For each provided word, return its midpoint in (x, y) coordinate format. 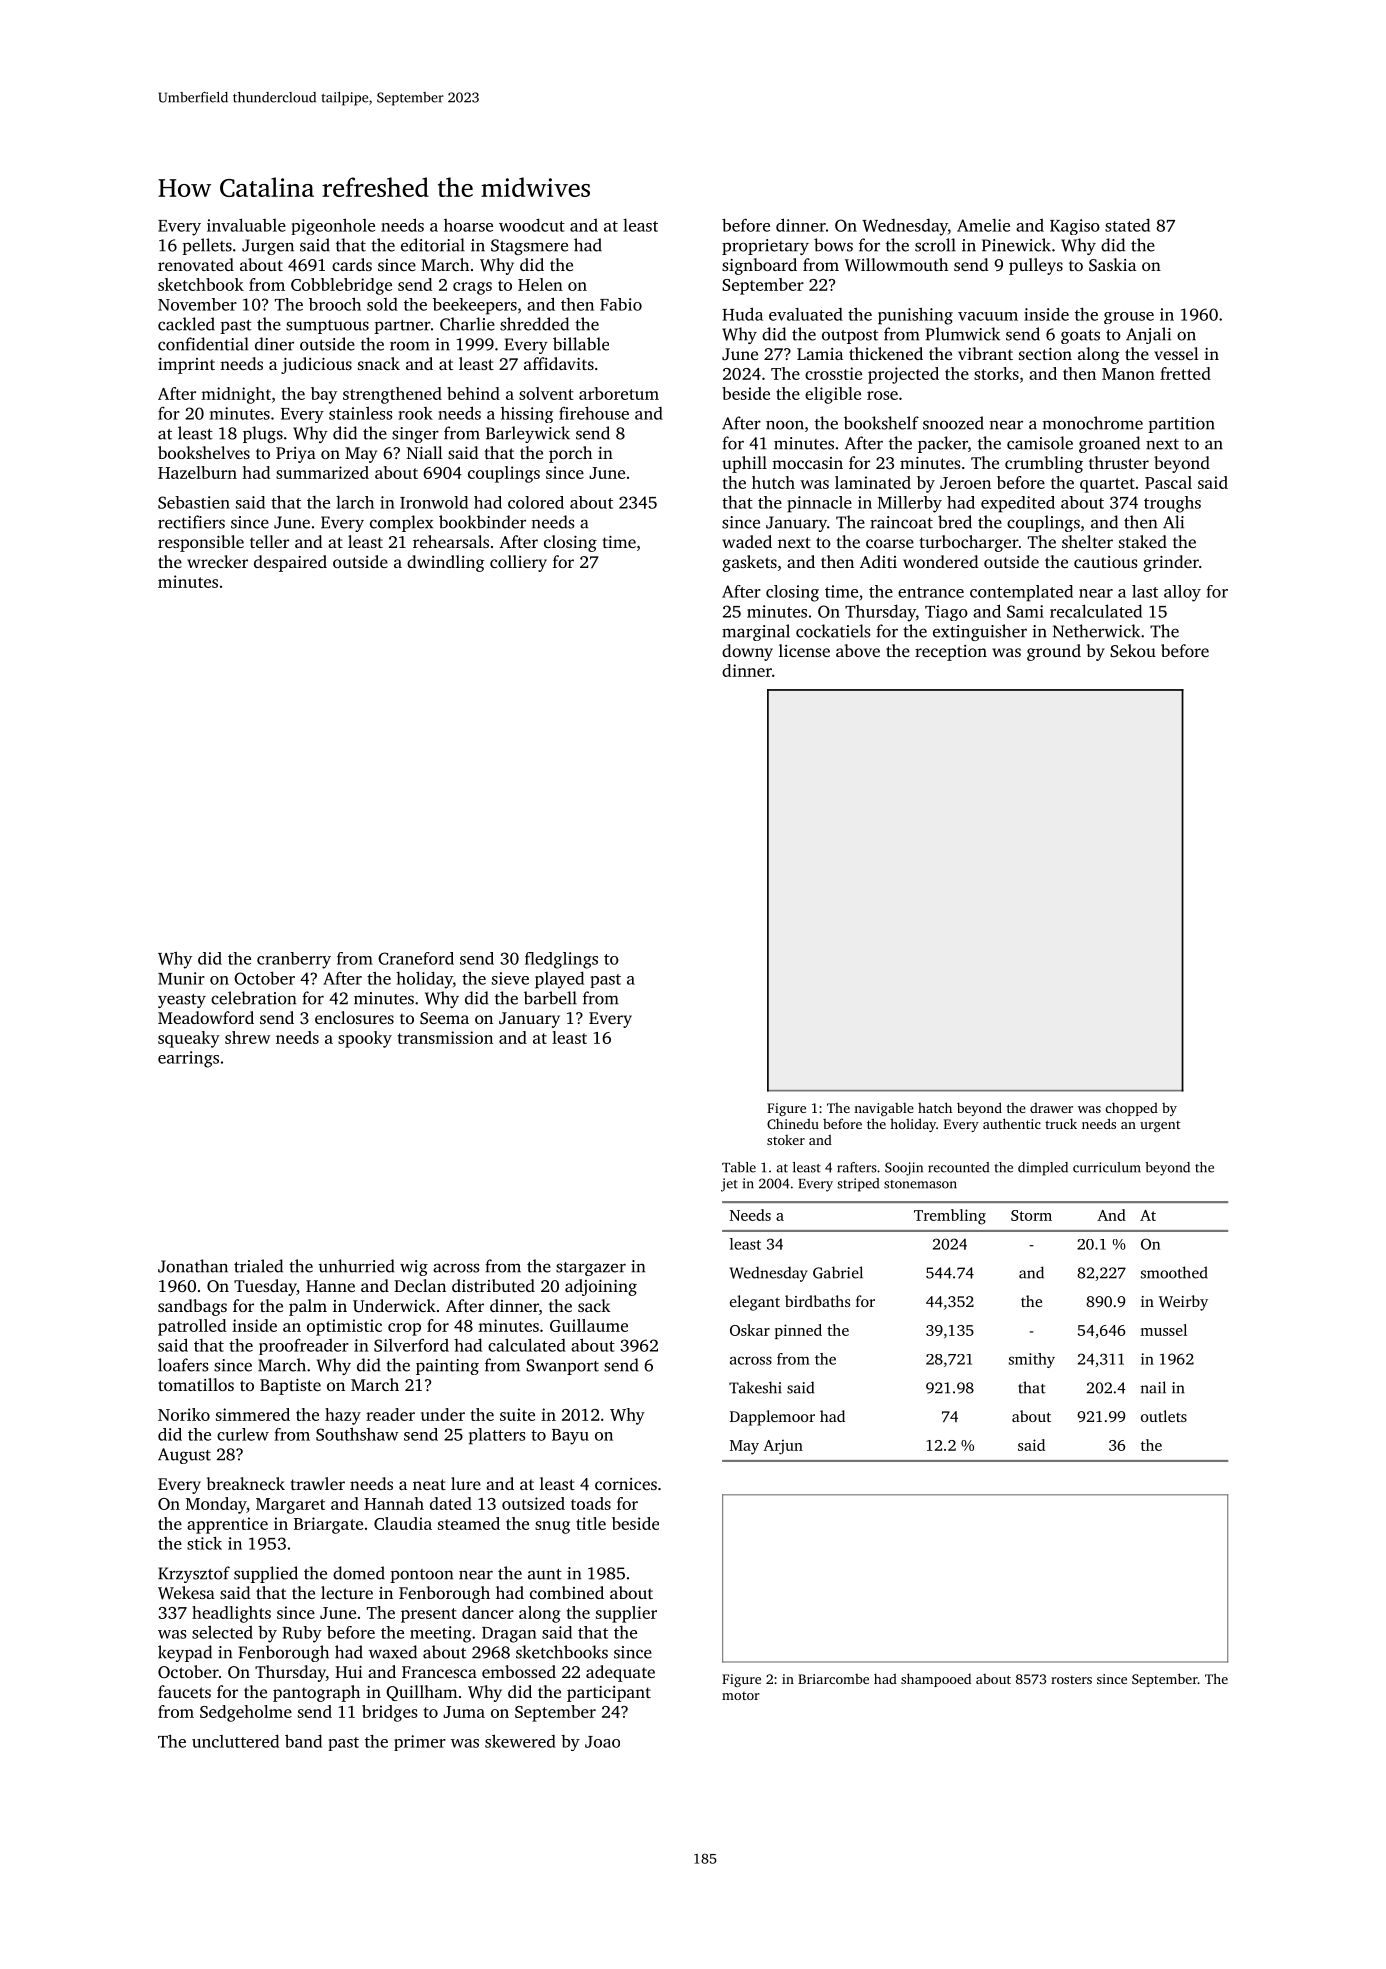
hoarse (468, 225)
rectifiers (191, 522)
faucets (184, 1691)
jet (729, 1185)
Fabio (621, 304)
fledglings (561, 960)
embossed (519, 1671)
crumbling (1044, 464)
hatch (935, 1107)
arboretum (619, 393)
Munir (181, 978)
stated (1127, 225)
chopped (1132, 1109)
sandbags (192, 1307)
